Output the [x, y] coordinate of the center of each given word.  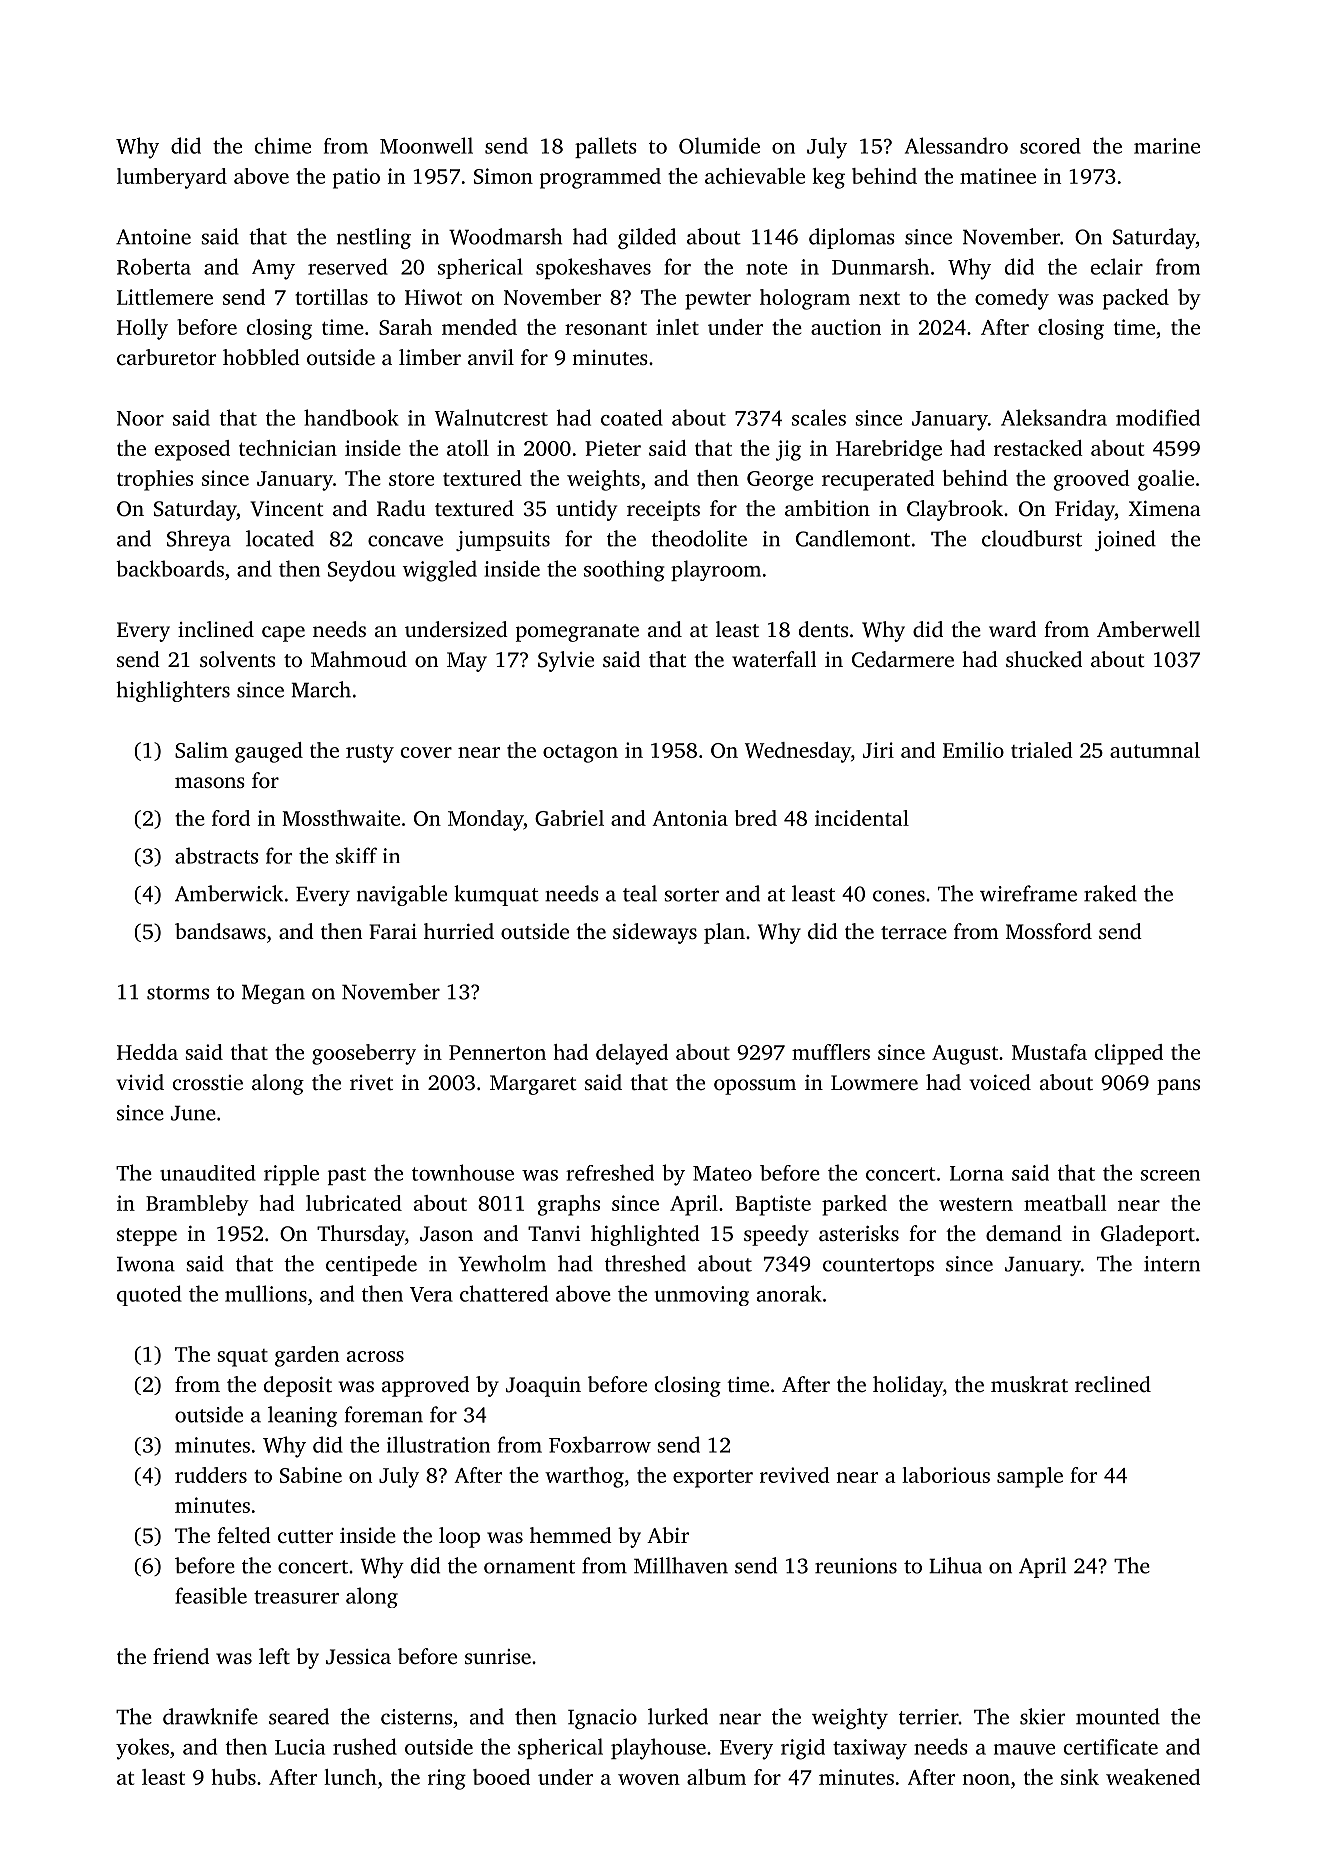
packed [1136, 299]
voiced [1000, 1082]
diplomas [852, 238]
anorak [789, 1293]
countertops [878, 1267]
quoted [149, 1295]
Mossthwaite [341, 818]
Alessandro [956, 145]
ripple [291, 1175]
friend [181, 1656]
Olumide [719, 145]
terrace [914, 932]
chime [283, 145]
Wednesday [798, 752]
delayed [632, 1054]
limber [430, 357]
